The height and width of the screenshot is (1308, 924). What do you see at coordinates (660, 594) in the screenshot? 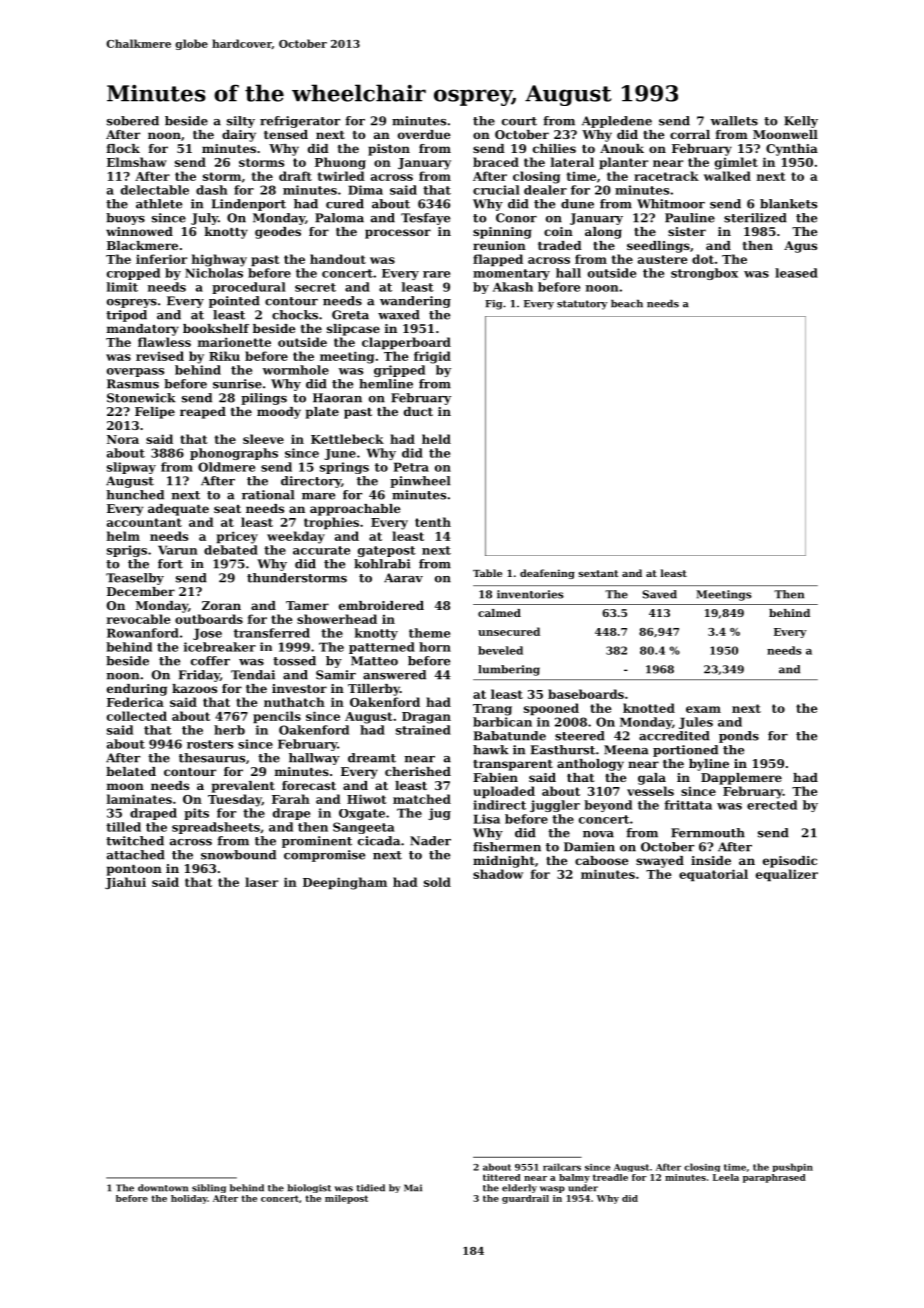
I see `Saved` at bounding box center [660, 594].
